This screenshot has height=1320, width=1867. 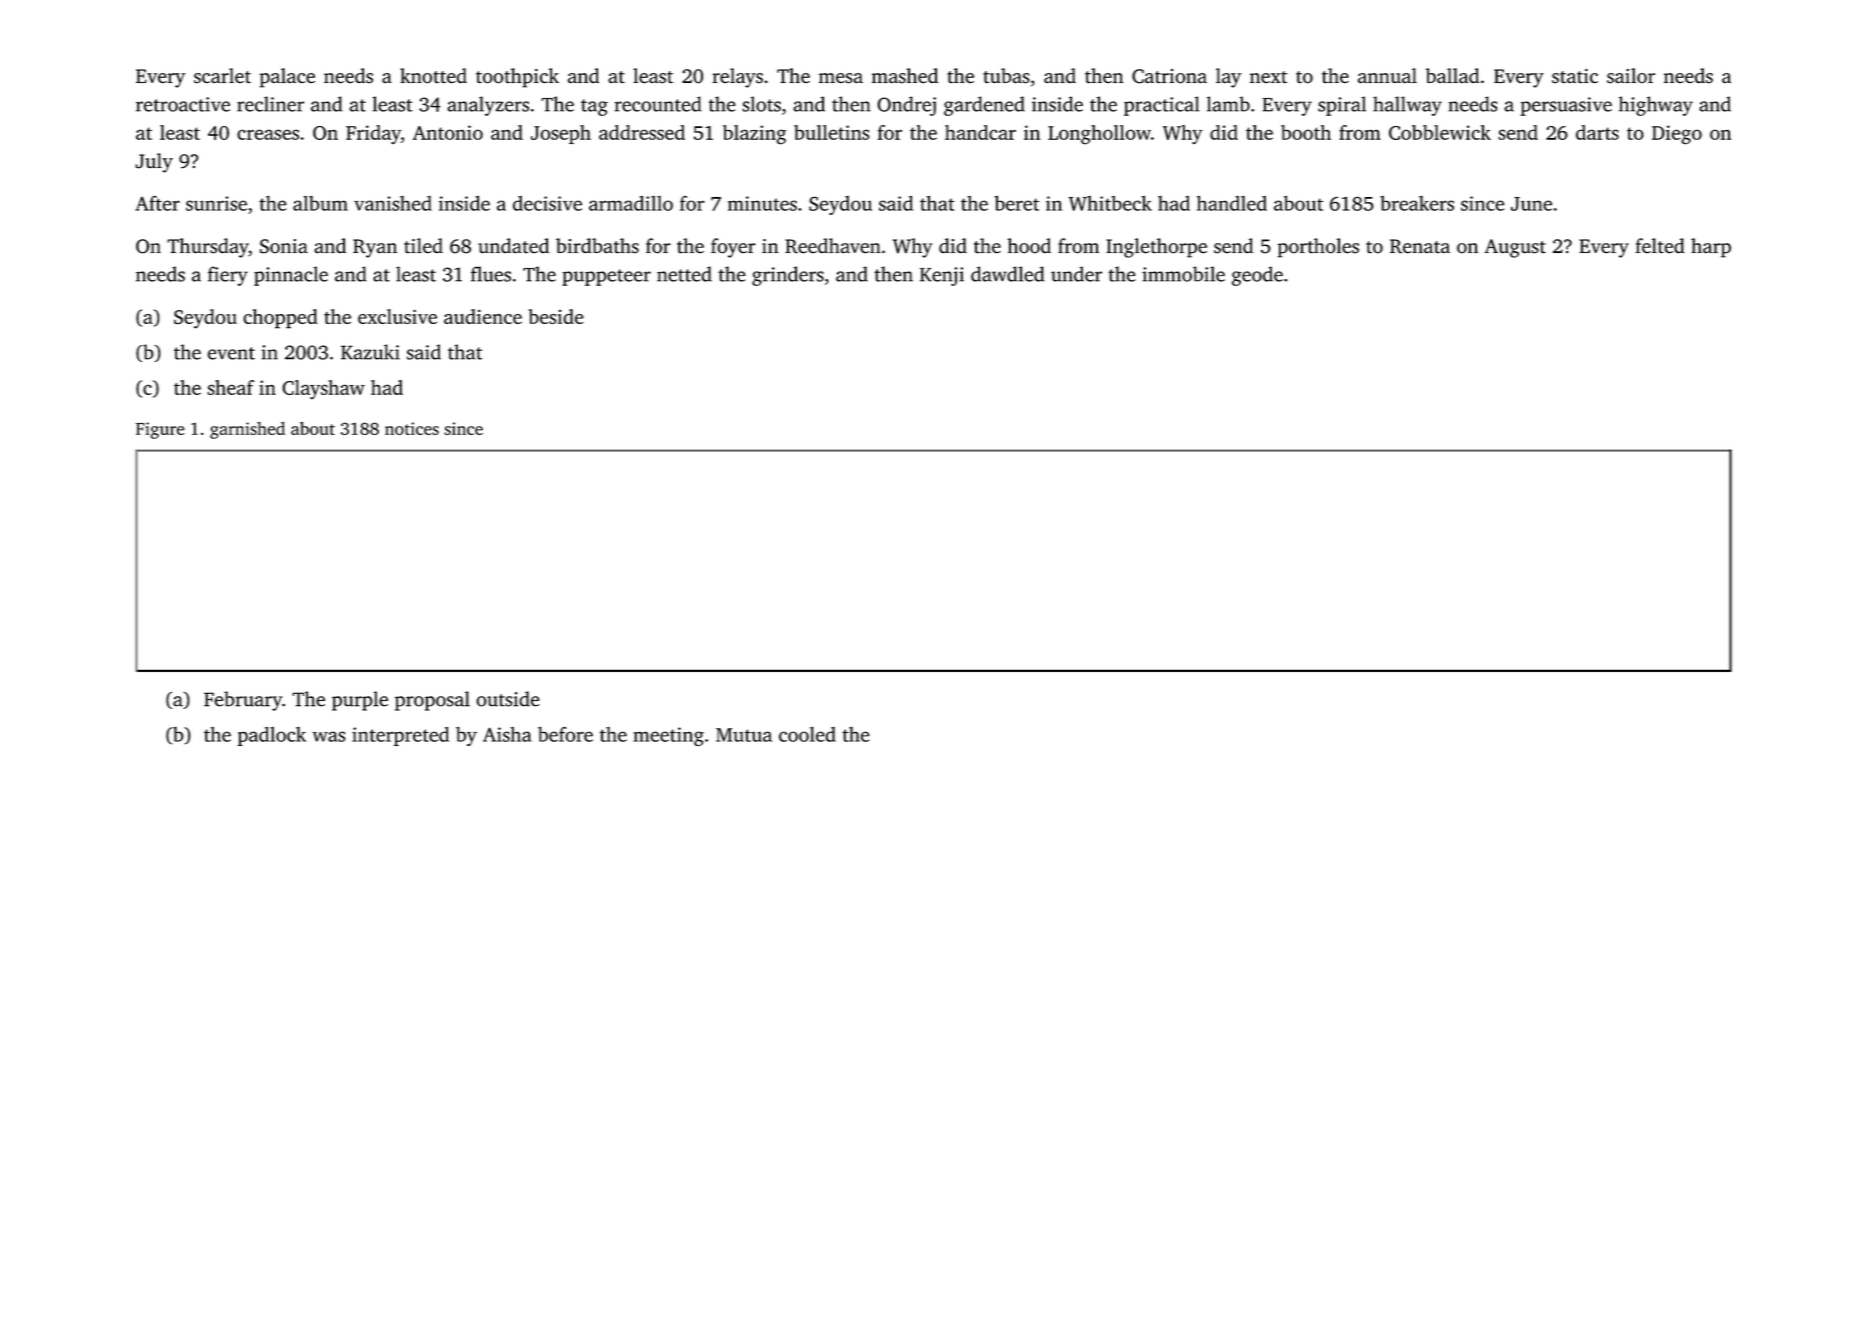 What do you see at coordinates (744, 735) in the screenshot?
I see `Mutua` at bounding box center [744, 735].
